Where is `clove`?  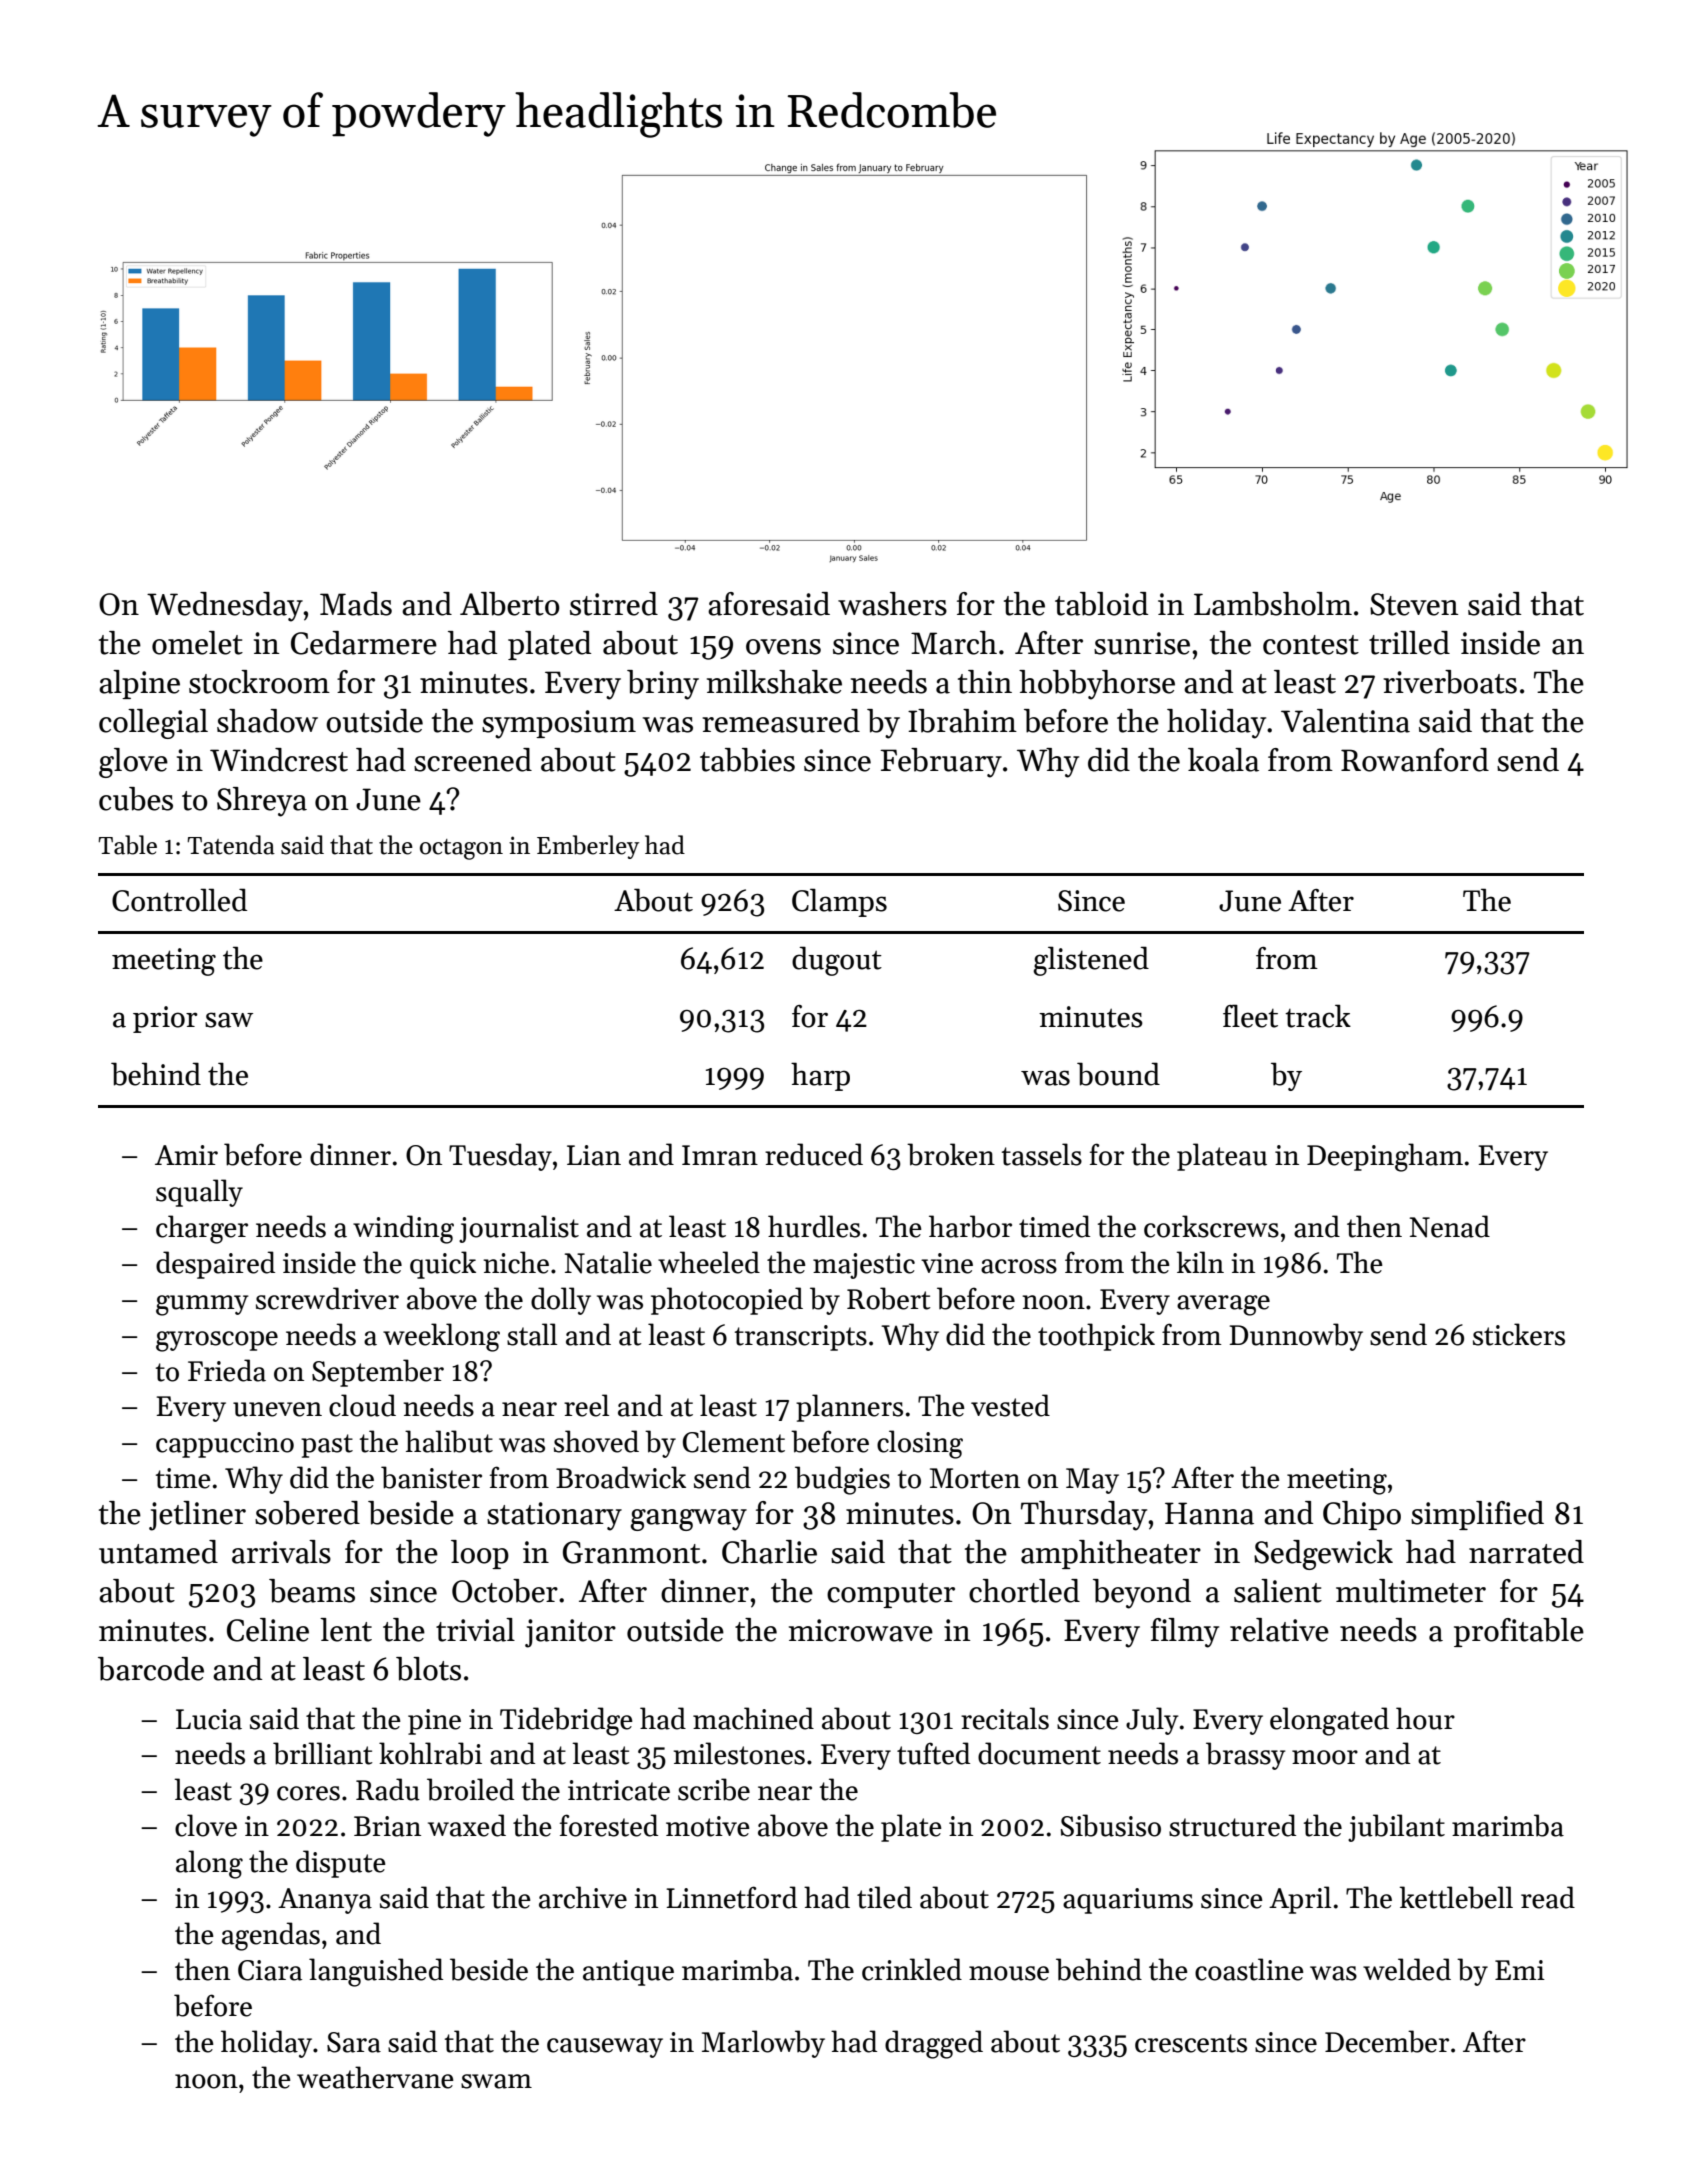 clove is located at coordinates (206, 1825).
